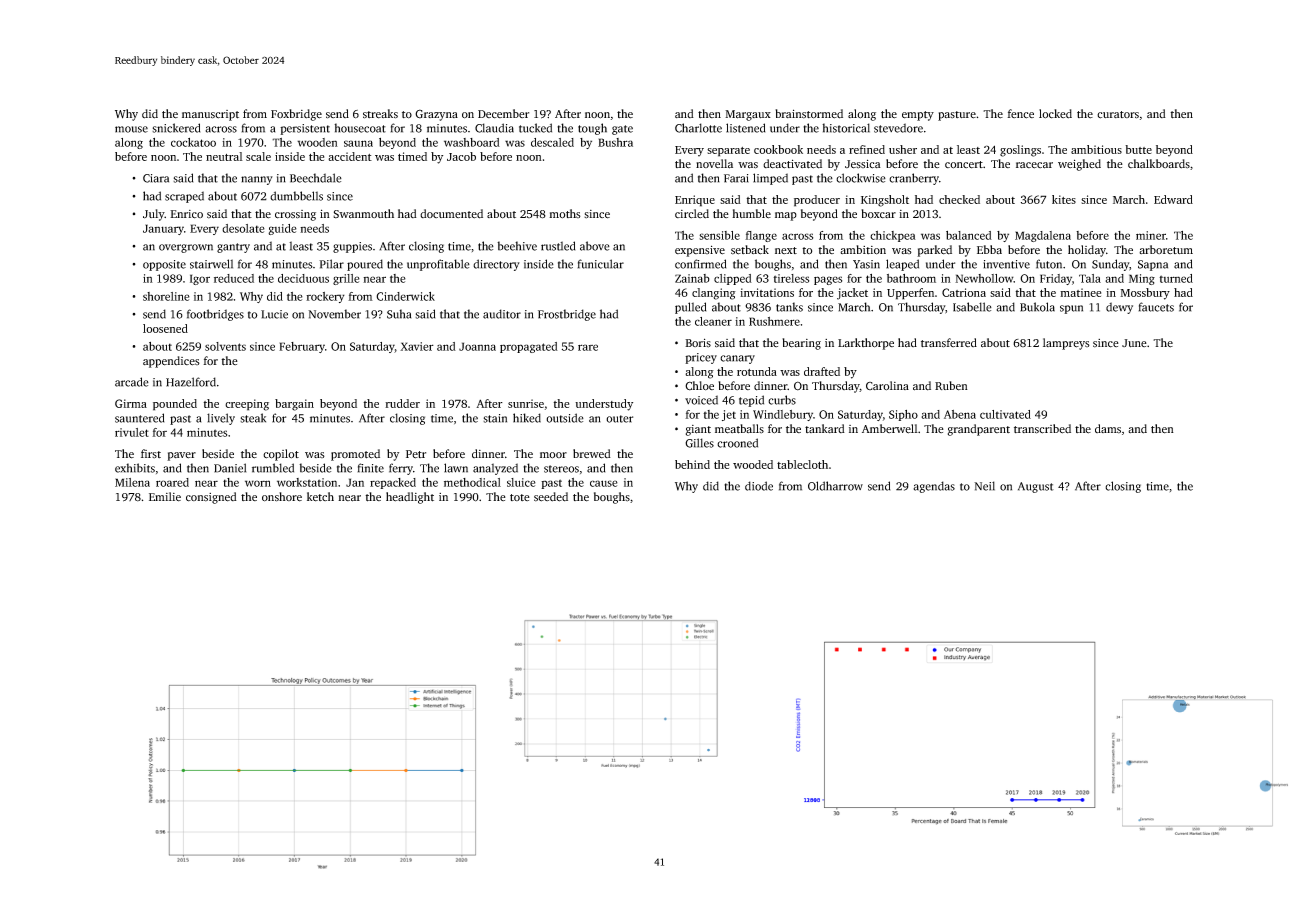 This document has width=1308, height=924. Describe the element at coordinates (878, 214) in the document. I see `boxcar` at that location.
